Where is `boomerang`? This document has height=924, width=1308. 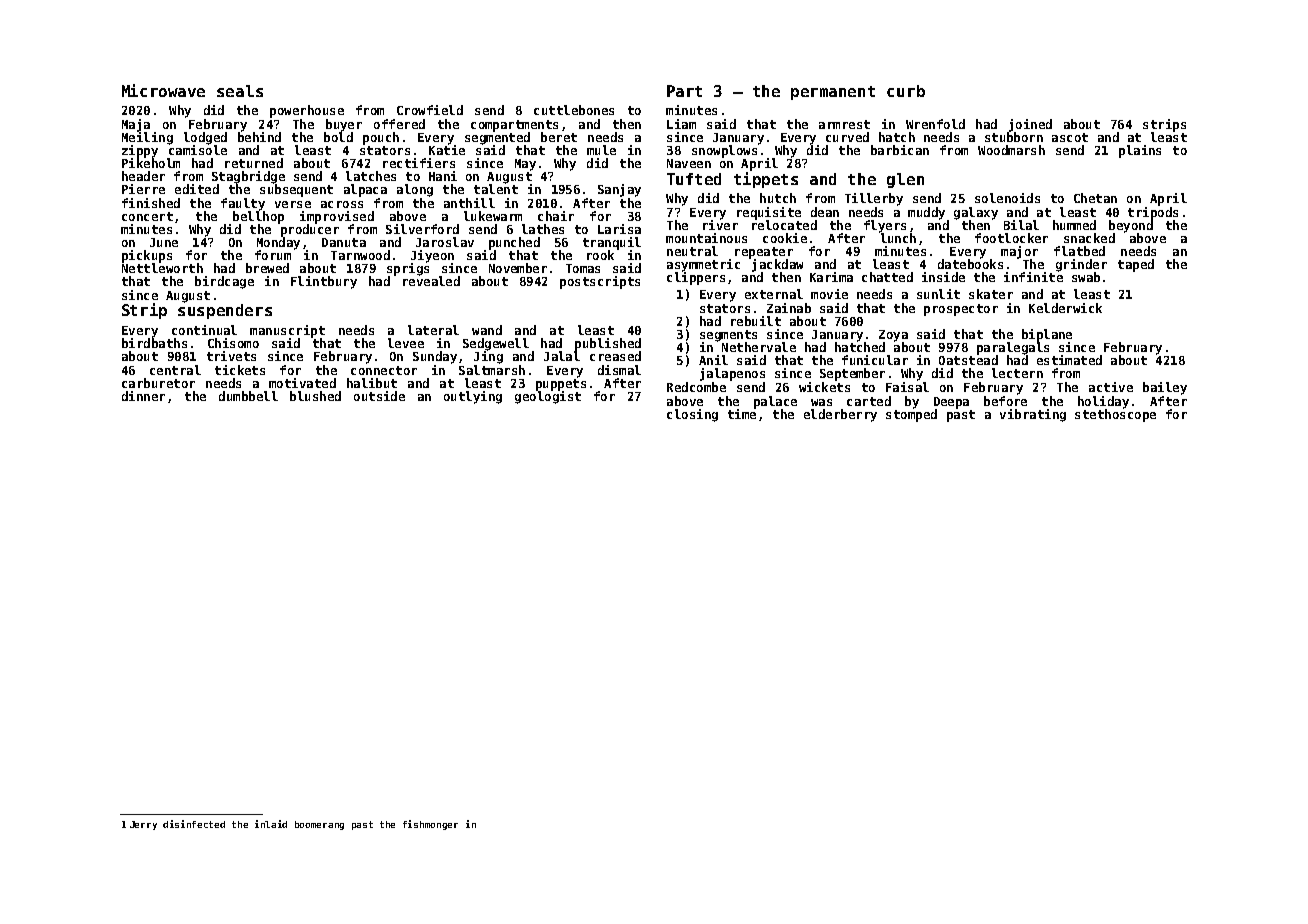
boomerang is located at coordinates (319, 825).
